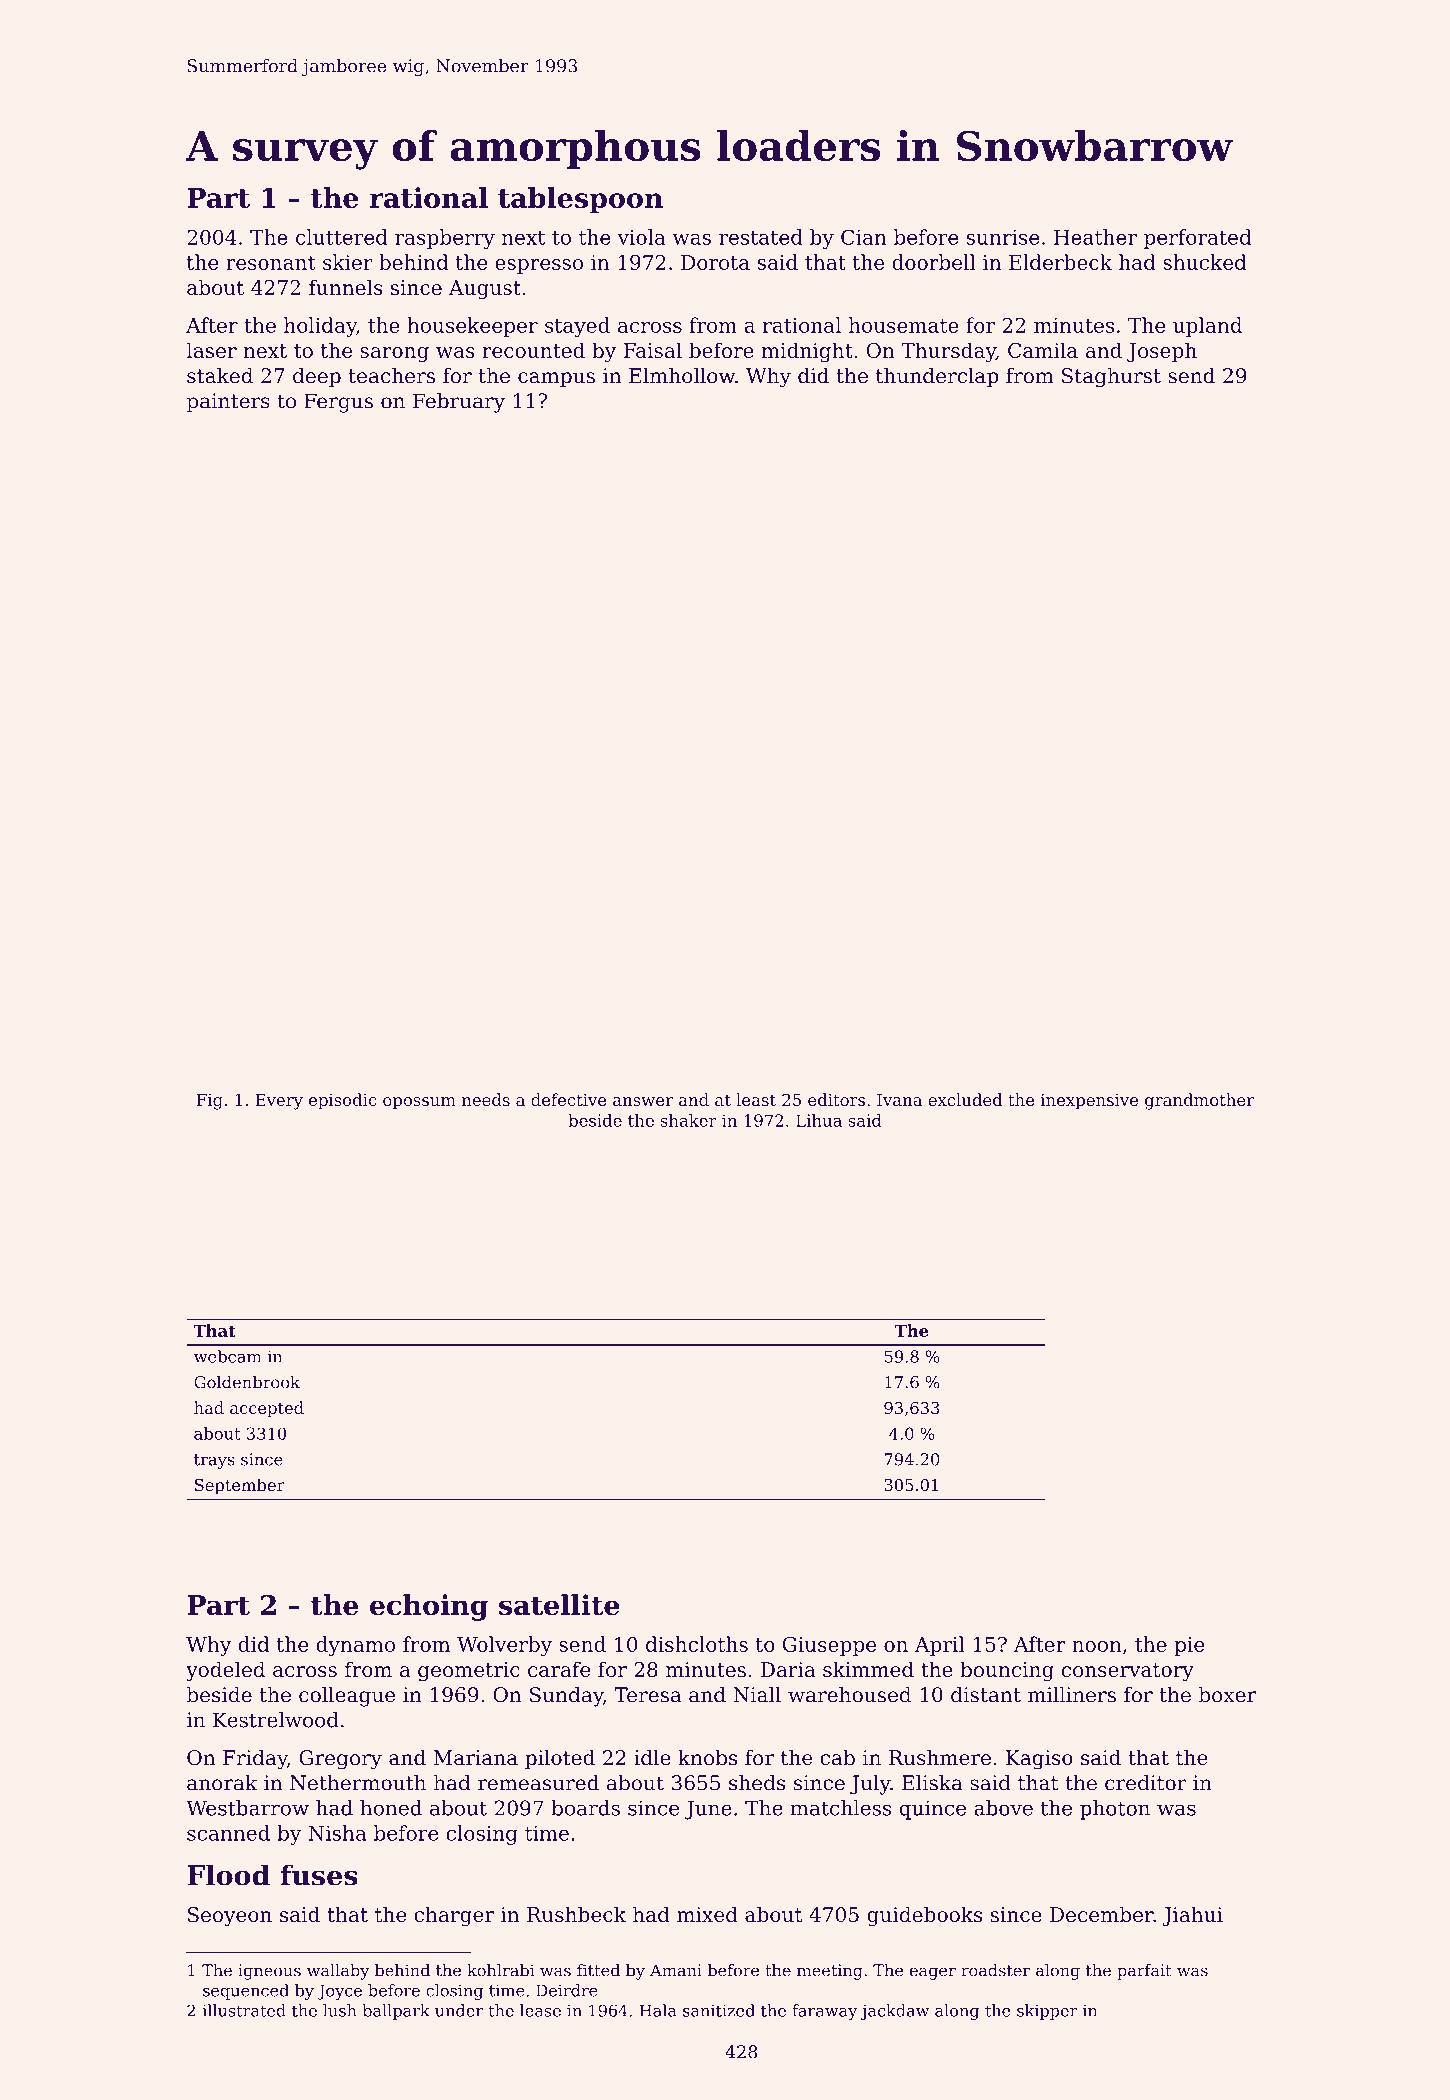 The width and height of the document is (1450, 2100). I want to click on ballpark, so click(396, 2012).
